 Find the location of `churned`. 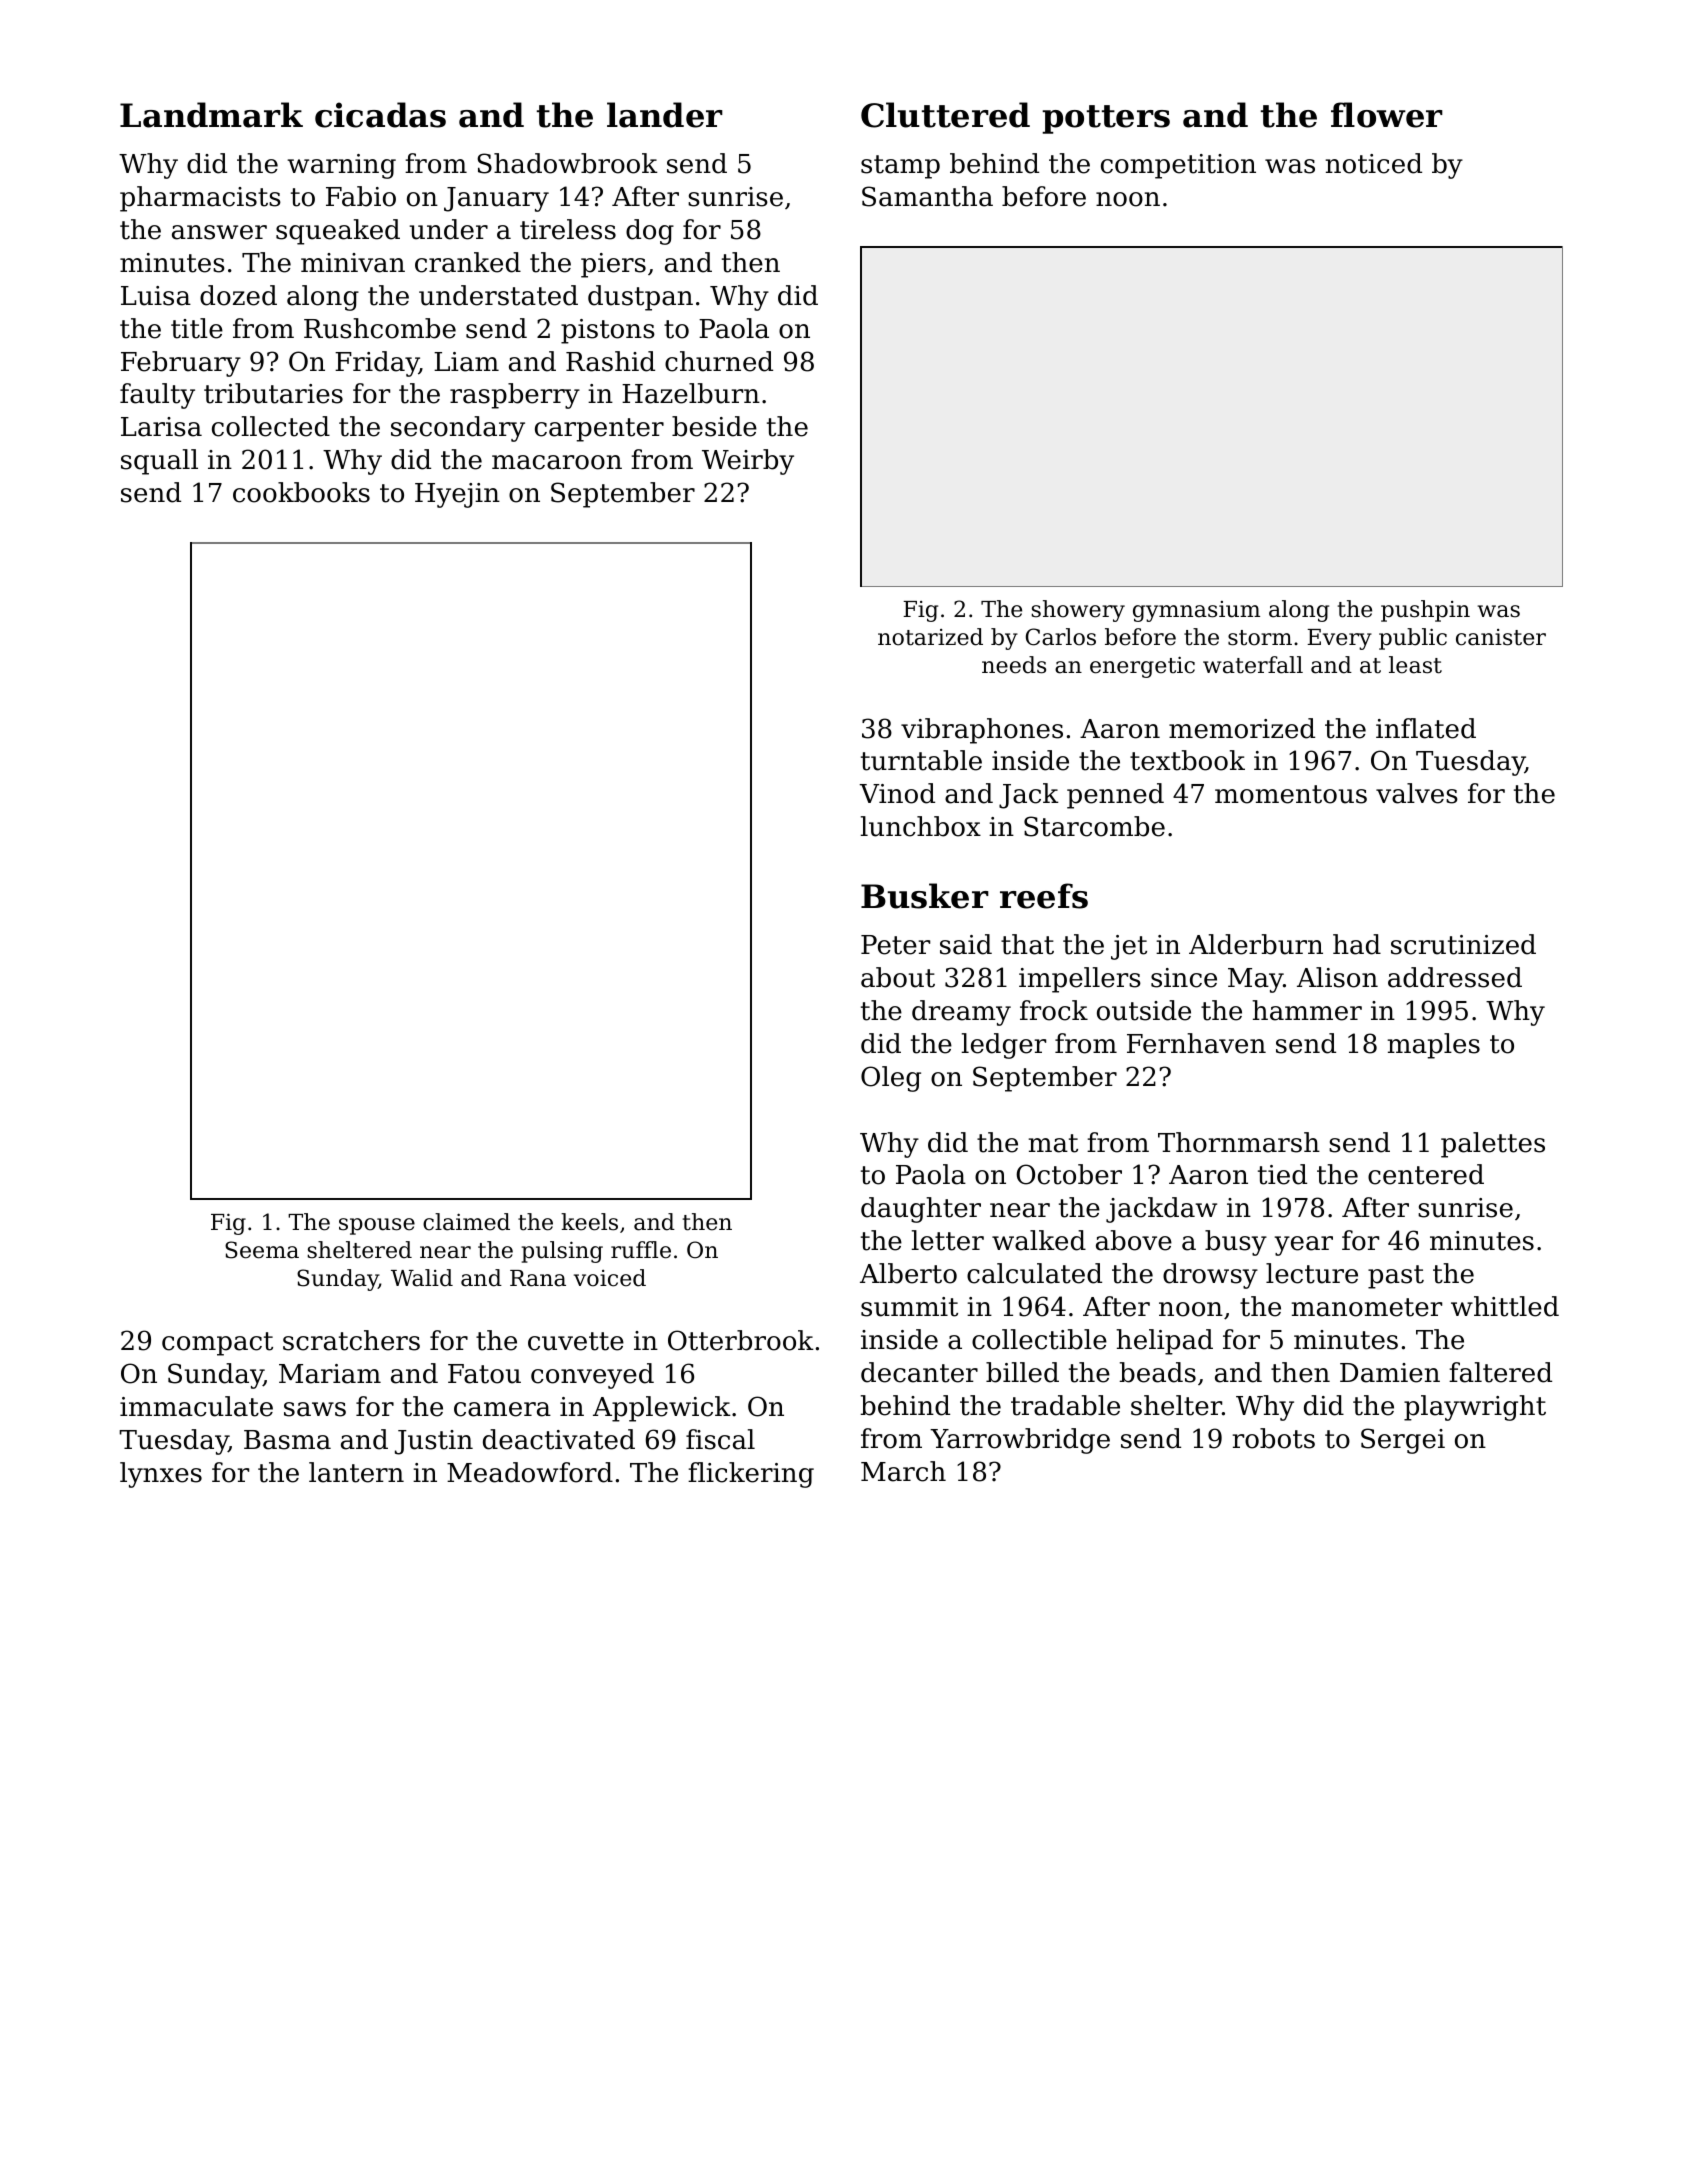

churned is located at coordinates (719, 361).
